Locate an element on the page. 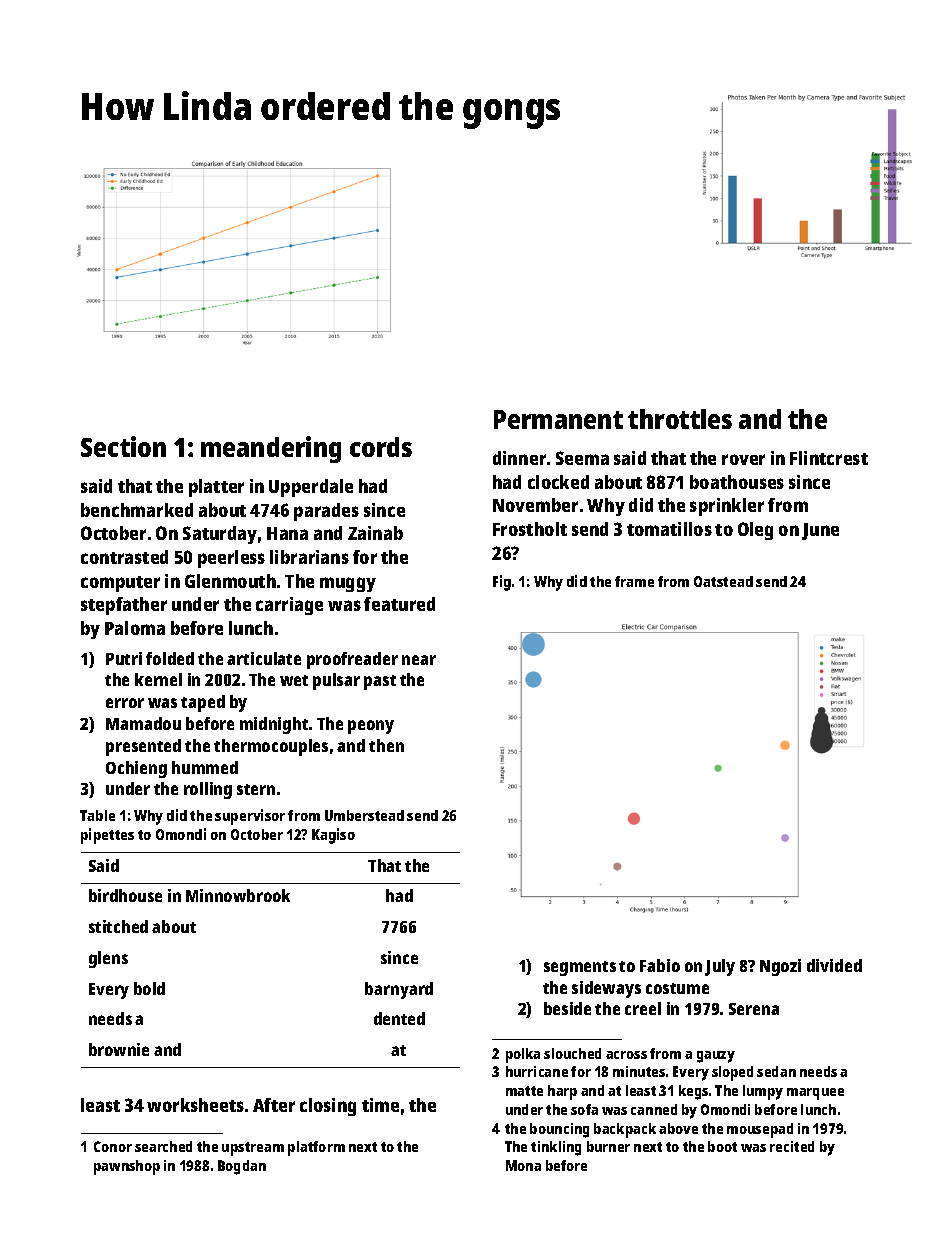 This image has height=1233, width=952. pawnshop is located at coordinates (127, 1167).
